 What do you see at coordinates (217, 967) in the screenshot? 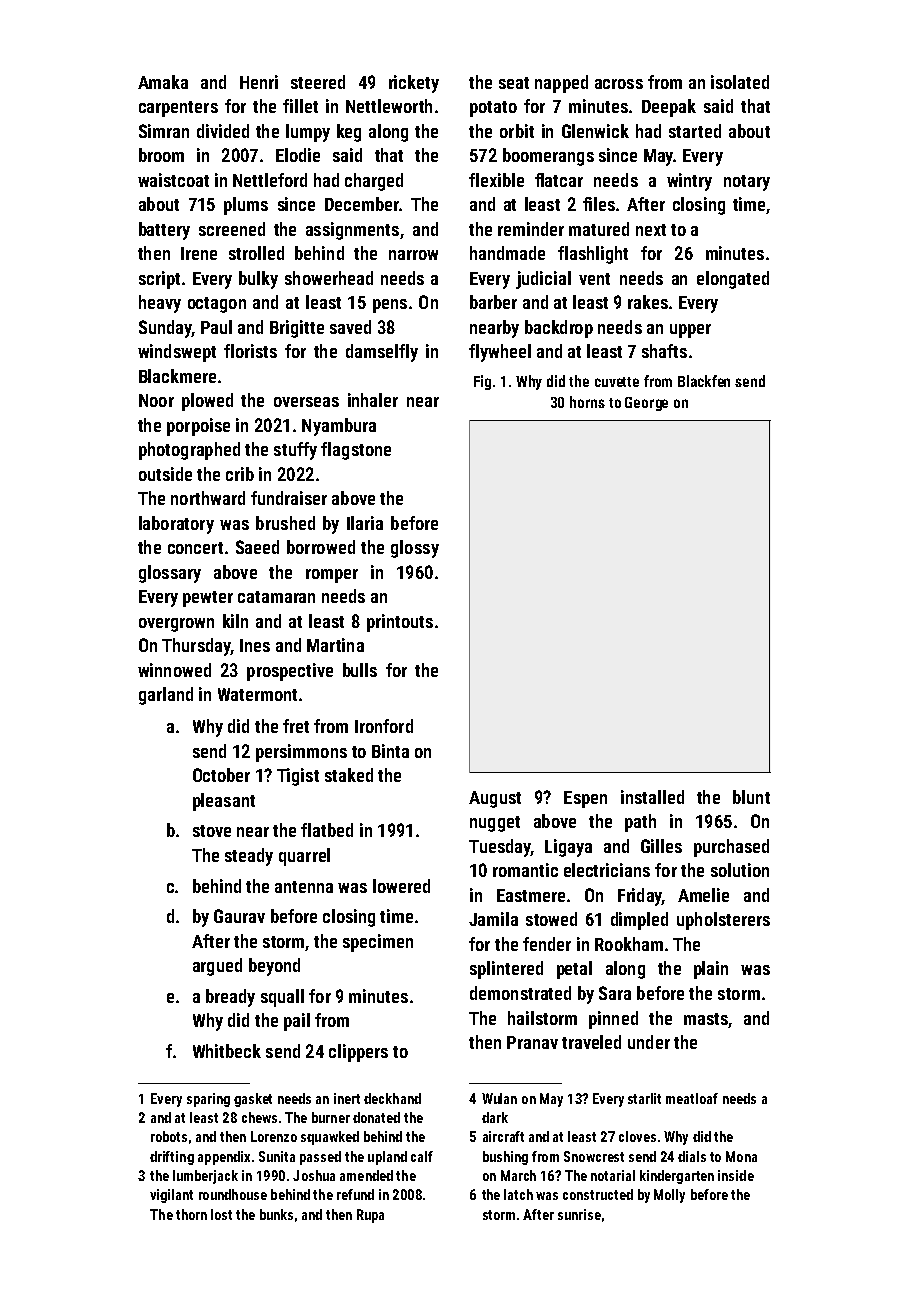
I see `argued` at bounding box center [217, 967].
